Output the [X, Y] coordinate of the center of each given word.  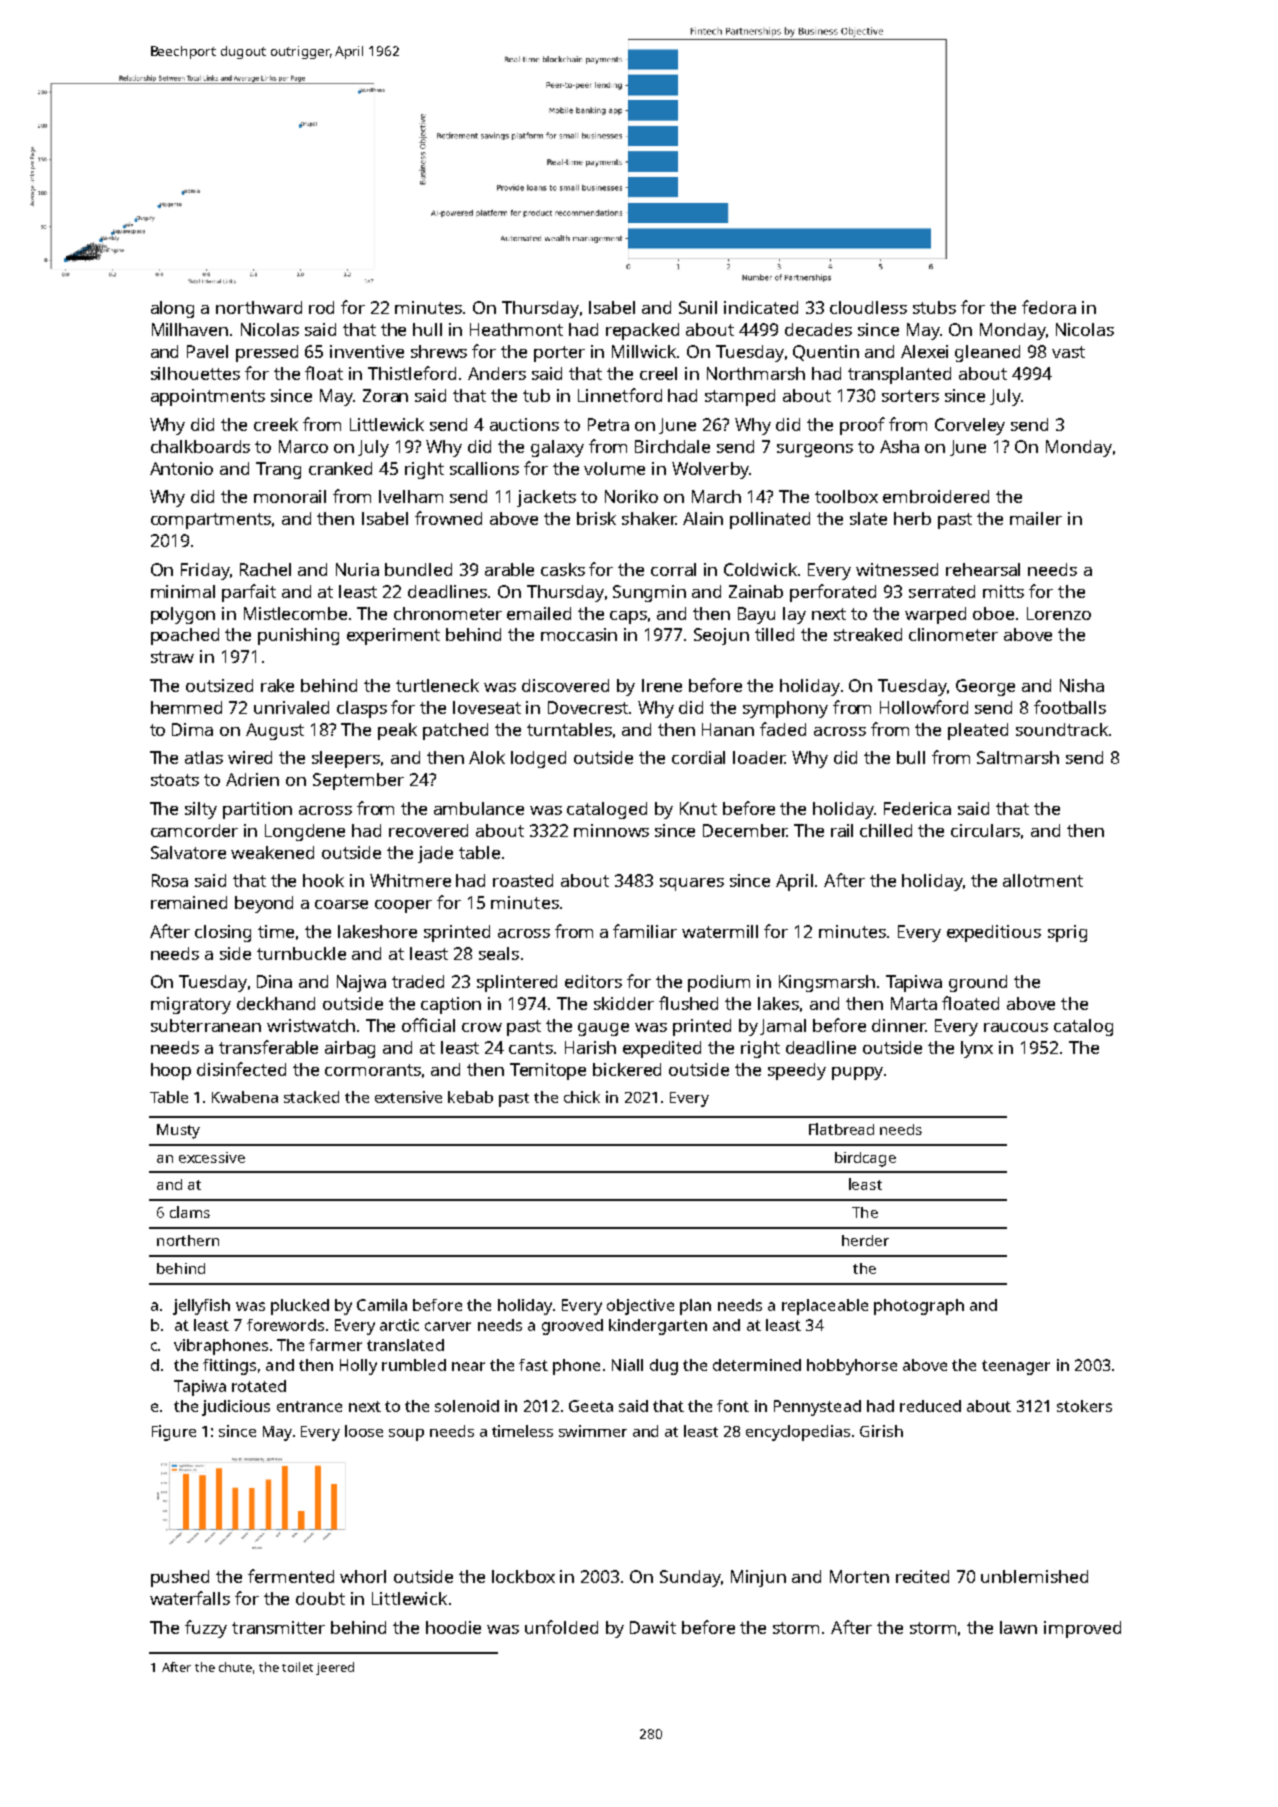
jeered [335, 1668]
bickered [627, 1069]
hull [427, 329]
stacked [311, 1097]
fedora [1049, 307]
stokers [1084, 1406]
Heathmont [516, 329]
